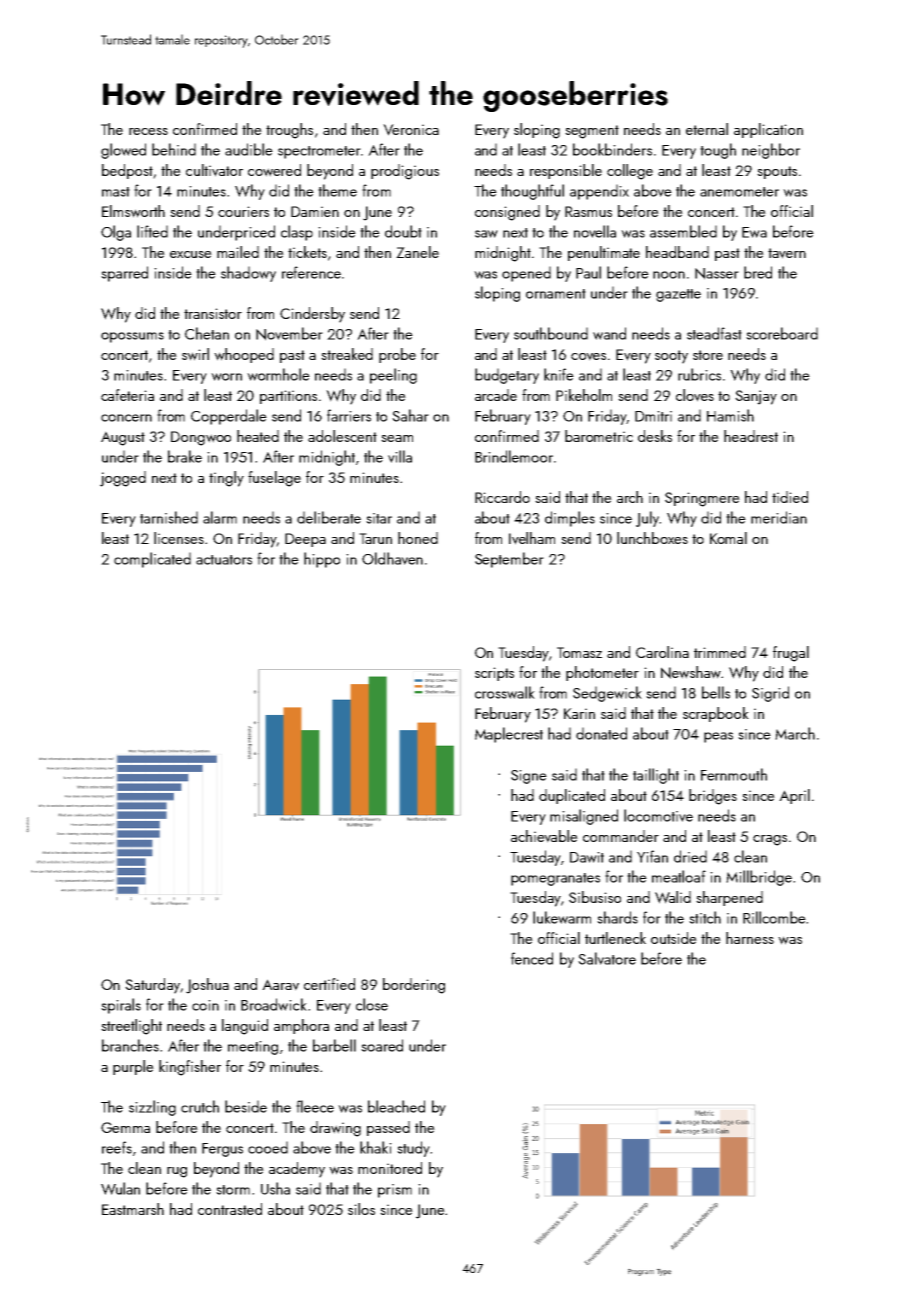 This page has height=1308, width=924. What do you see at coordinates (486, 234) in the page?
I see `saw` at bounding box center [486, 234].
